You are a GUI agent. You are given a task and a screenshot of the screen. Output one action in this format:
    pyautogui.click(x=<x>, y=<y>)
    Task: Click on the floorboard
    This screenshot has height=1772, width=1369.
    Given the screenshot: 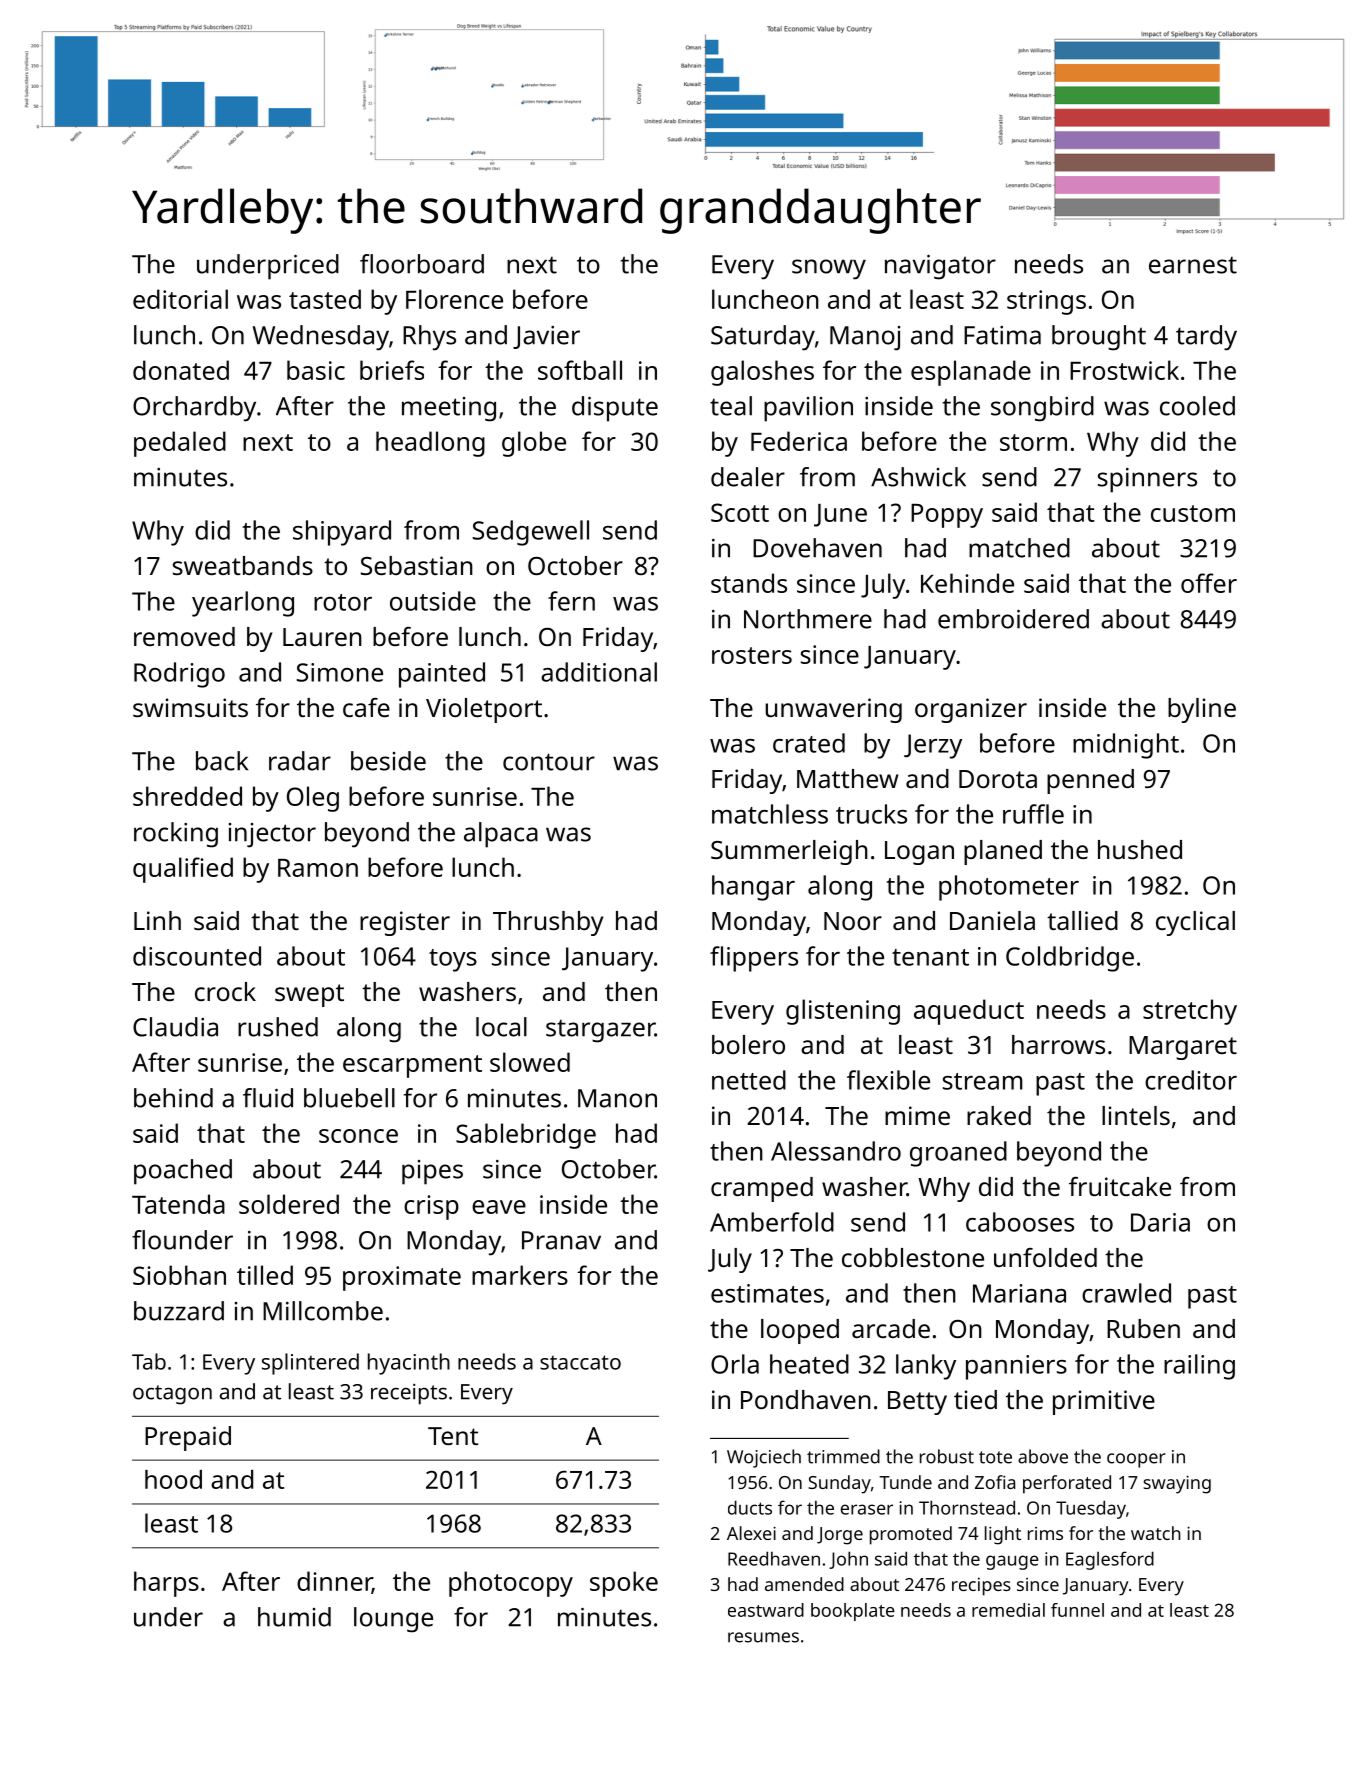 What is the action you would take?
    pyautogui.click(x=422, y=264)
